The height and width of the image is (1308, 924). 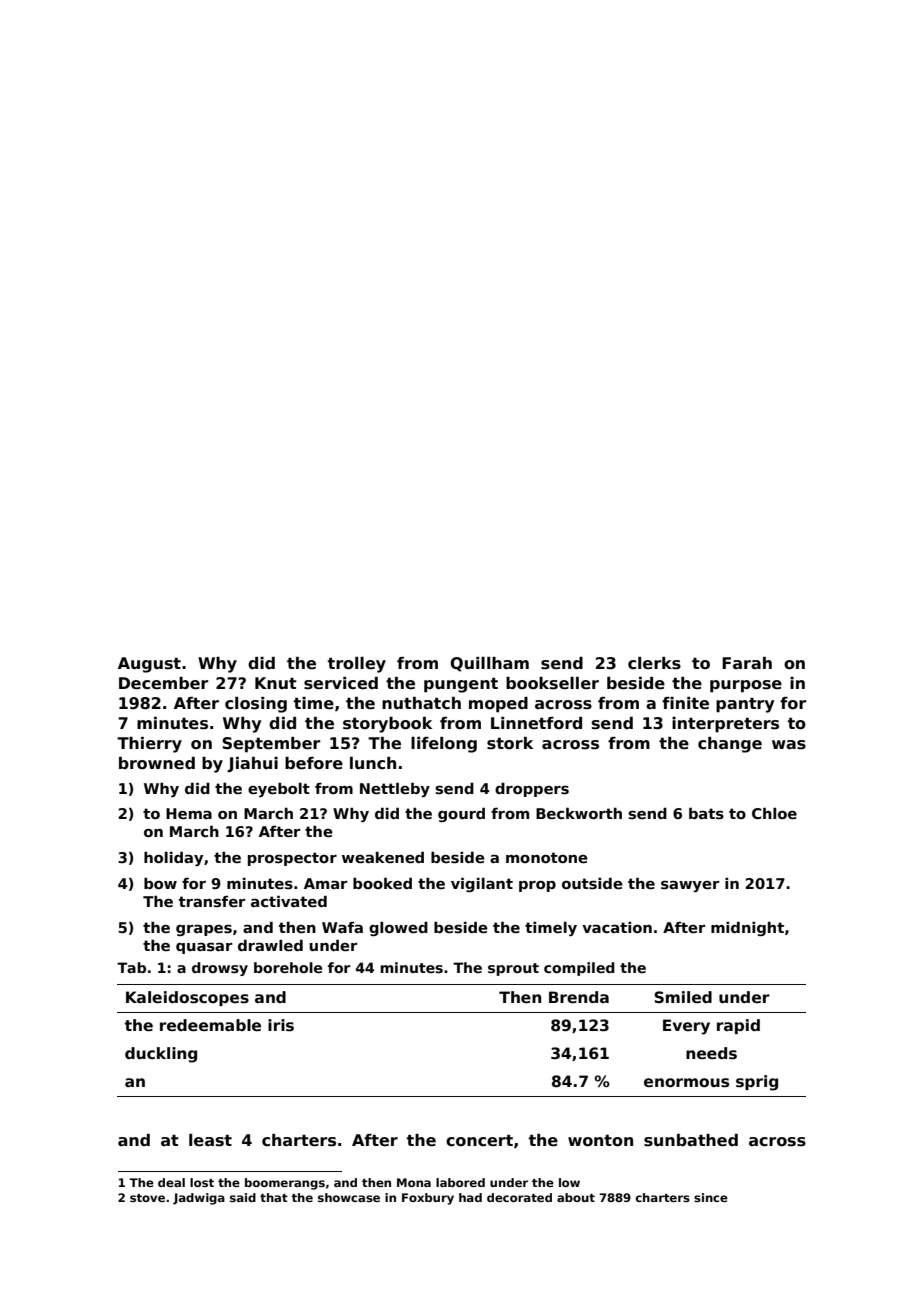 What do you see at coordinates (173, 859) in the image?
I see `holiday` at bounding box center [173, 859].
